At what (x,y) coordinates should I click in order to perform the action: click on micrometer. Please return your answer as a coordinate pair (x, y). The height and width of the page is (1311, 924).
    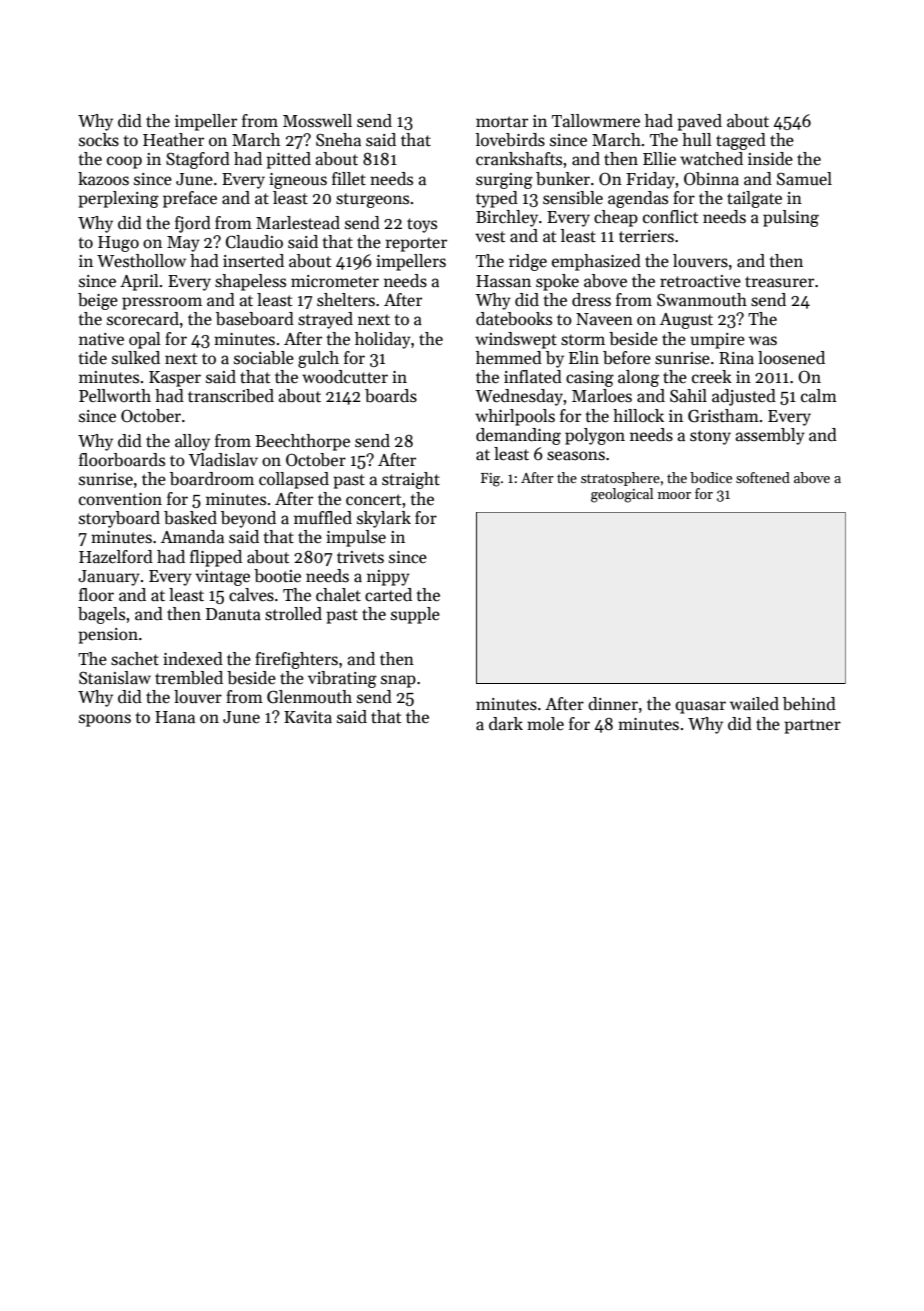
    Looking at the image, I should click on (335, 281).
